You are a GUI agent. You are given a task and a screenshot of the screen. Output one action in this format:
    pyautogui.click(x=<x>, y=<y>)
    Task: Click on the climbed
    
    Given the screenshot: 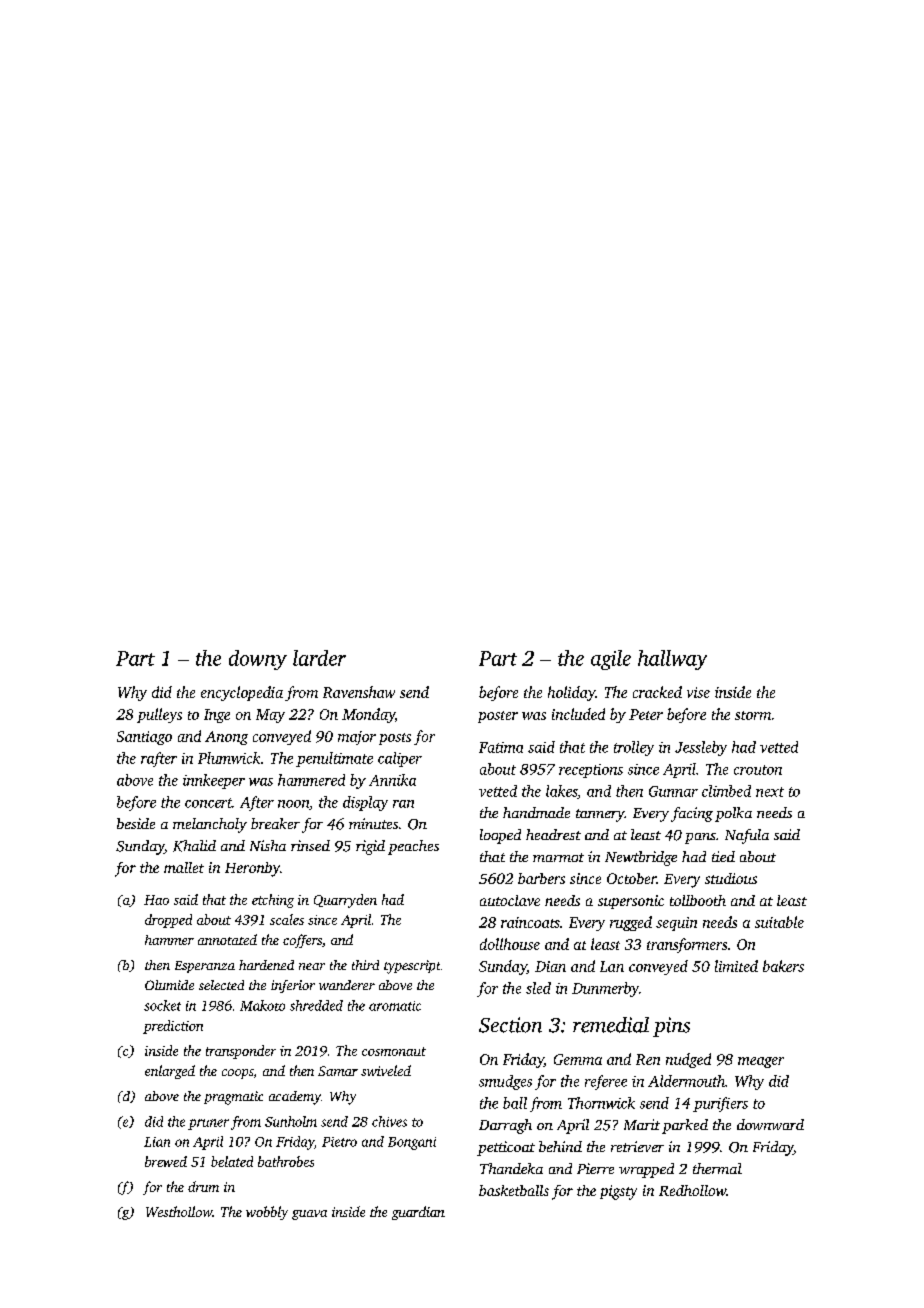 What is the action you would take?
    pyautogui.click(x=726, y=791)
